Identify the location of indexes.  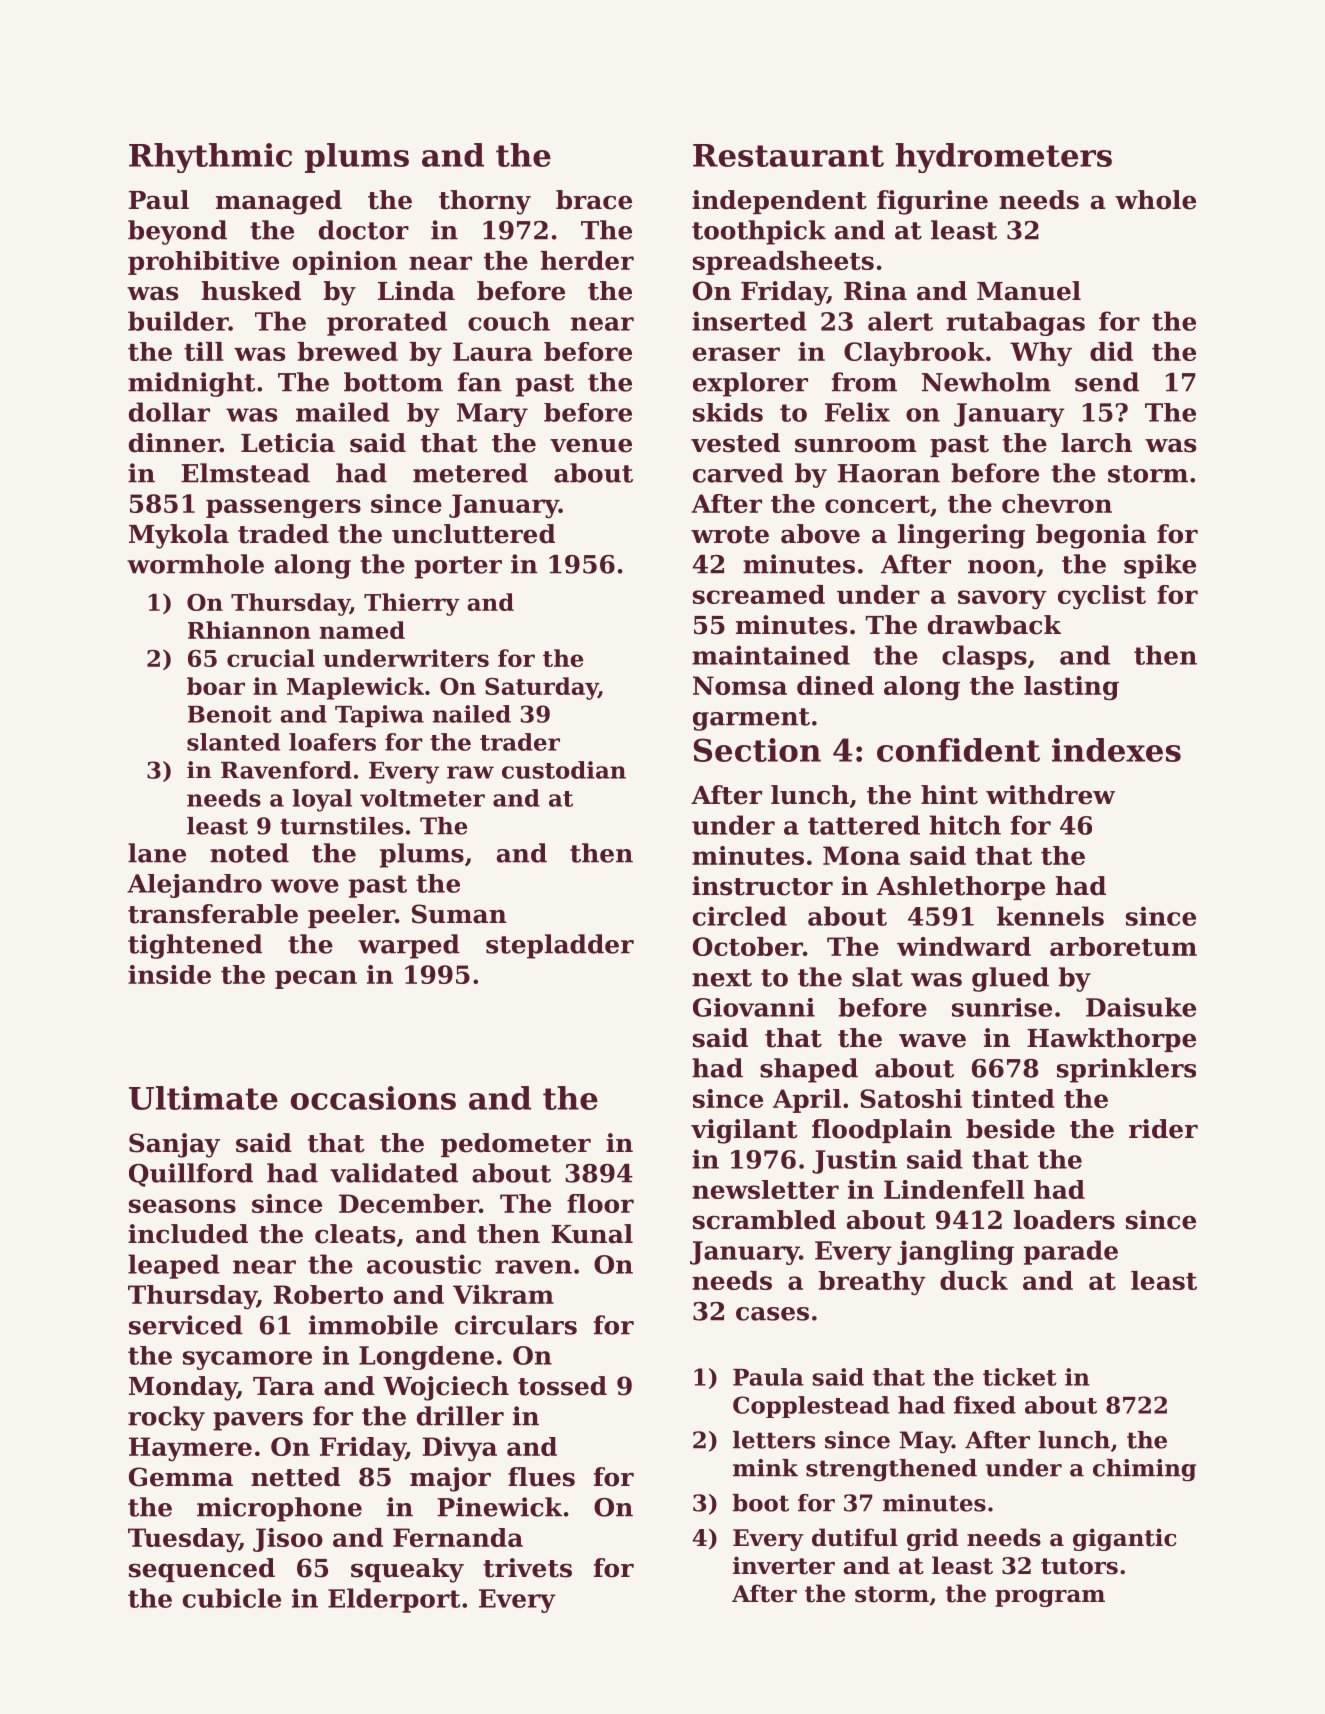
(1116, 750).
